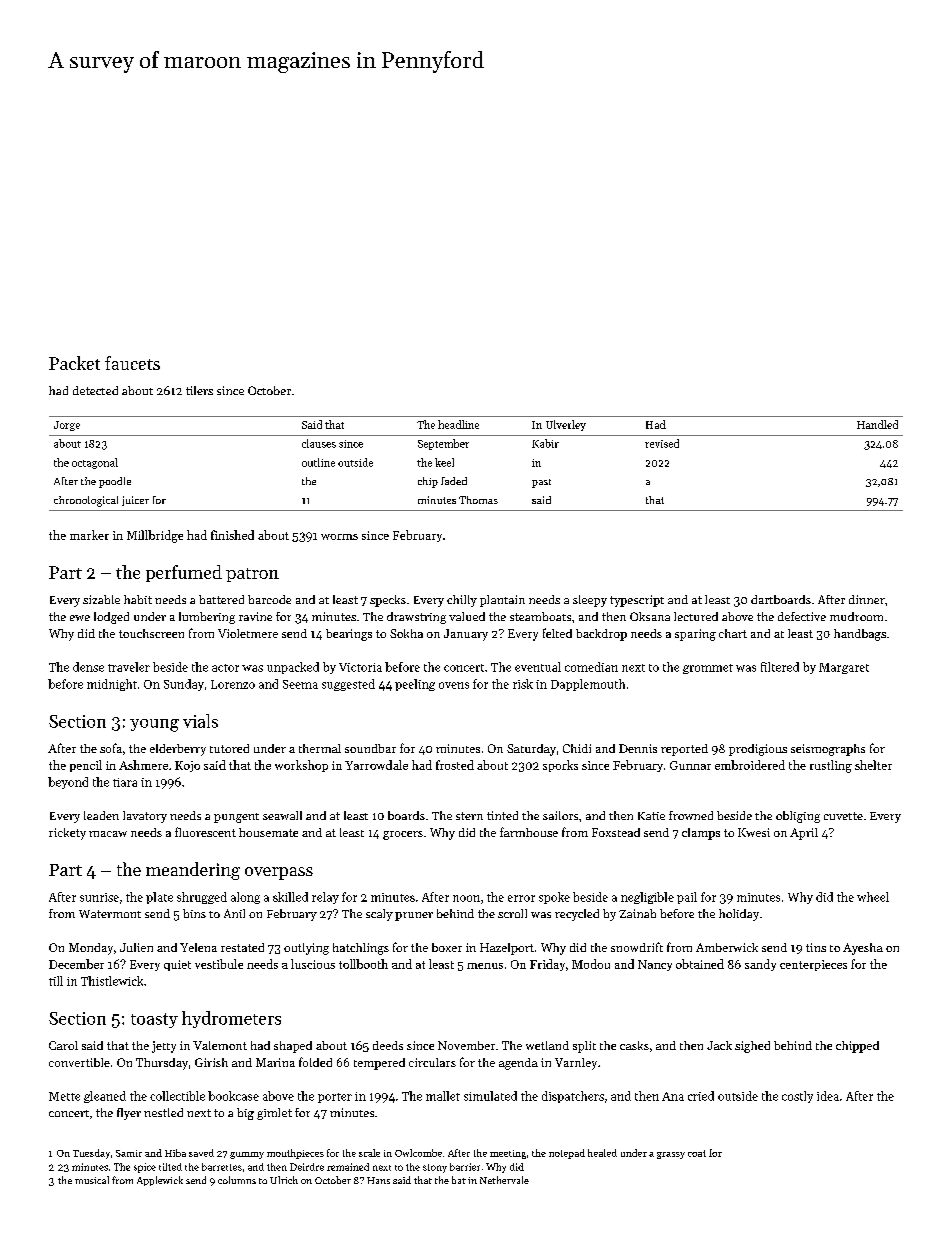  What do you see at coordinates (154, 1020) in the screenshot?
I see `toasty` at bounding box center [154, 1020].
